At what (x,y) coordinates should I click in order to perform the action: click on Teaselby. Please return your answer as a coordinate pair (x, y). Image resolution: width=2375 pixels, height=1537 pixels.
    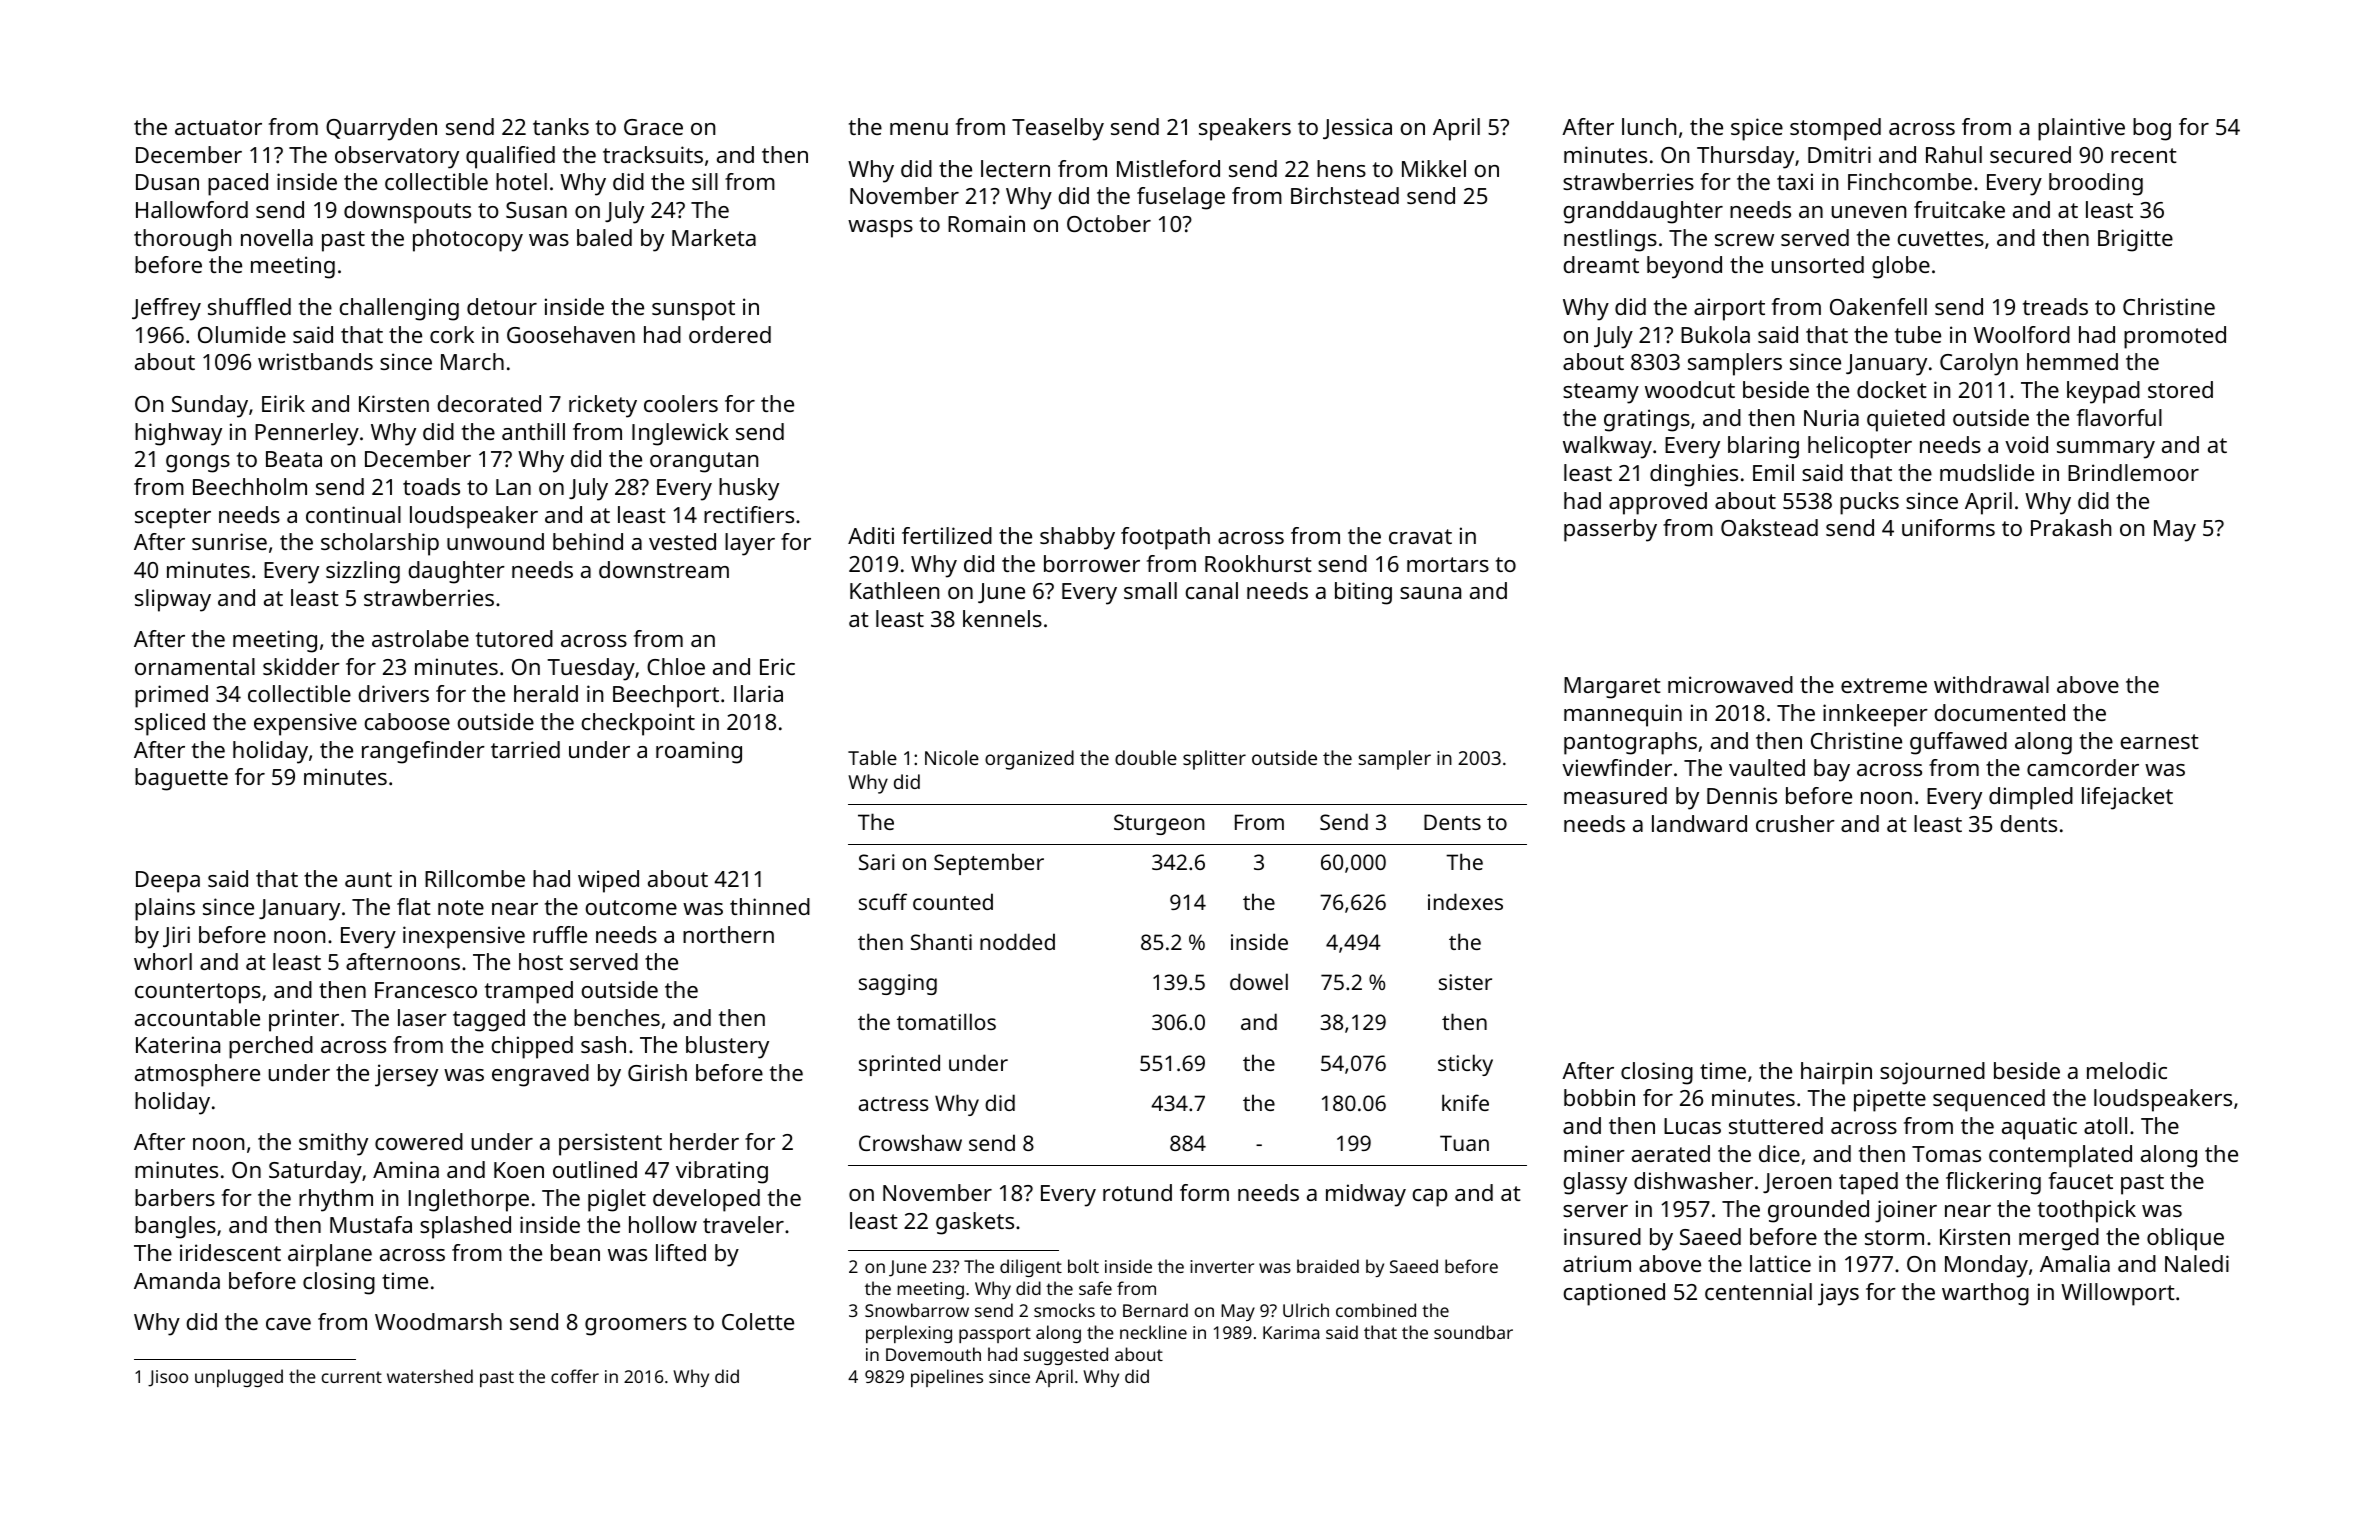
    Looking at the image, I should click on (1058, 129).
